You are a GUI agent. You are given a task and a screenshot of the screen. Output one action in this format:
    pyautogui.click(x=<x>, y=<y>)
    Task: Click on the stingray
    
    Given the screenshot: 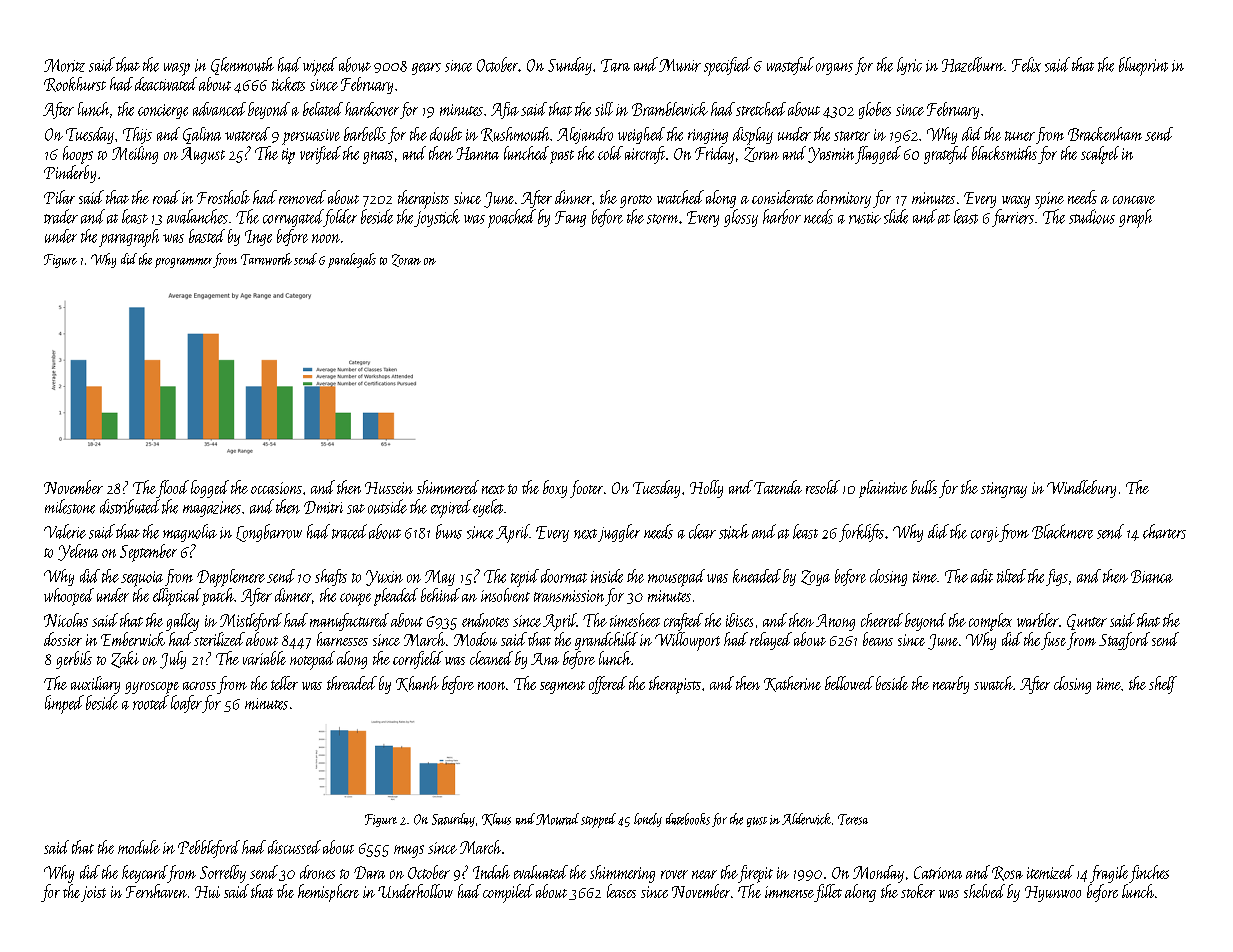 What is the action you would take?
    pyautogui.click(x=1004, y=490)
